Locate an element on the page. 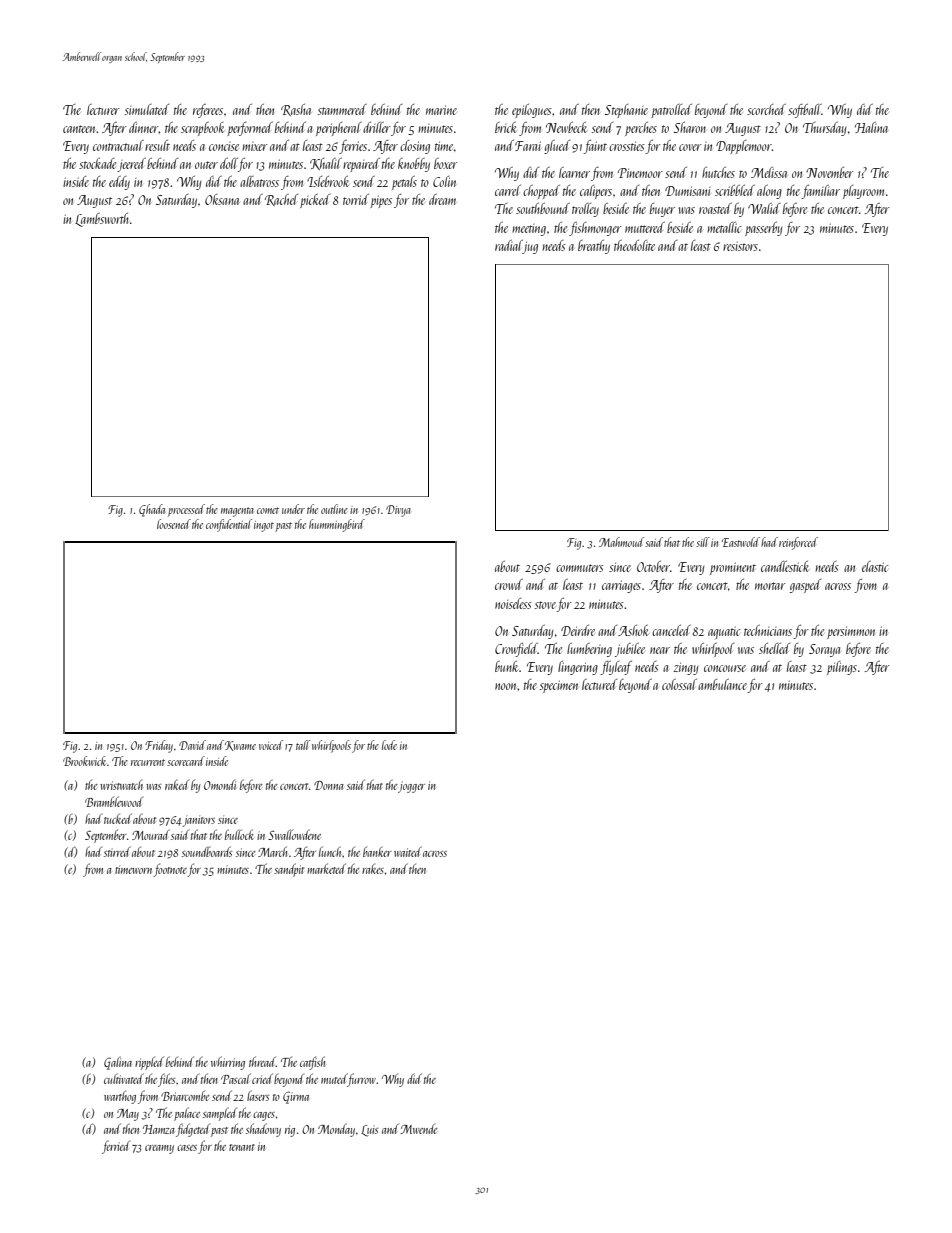 The width and height of the document is (952, 1233). specimen is located at coordinates (559, 686).
